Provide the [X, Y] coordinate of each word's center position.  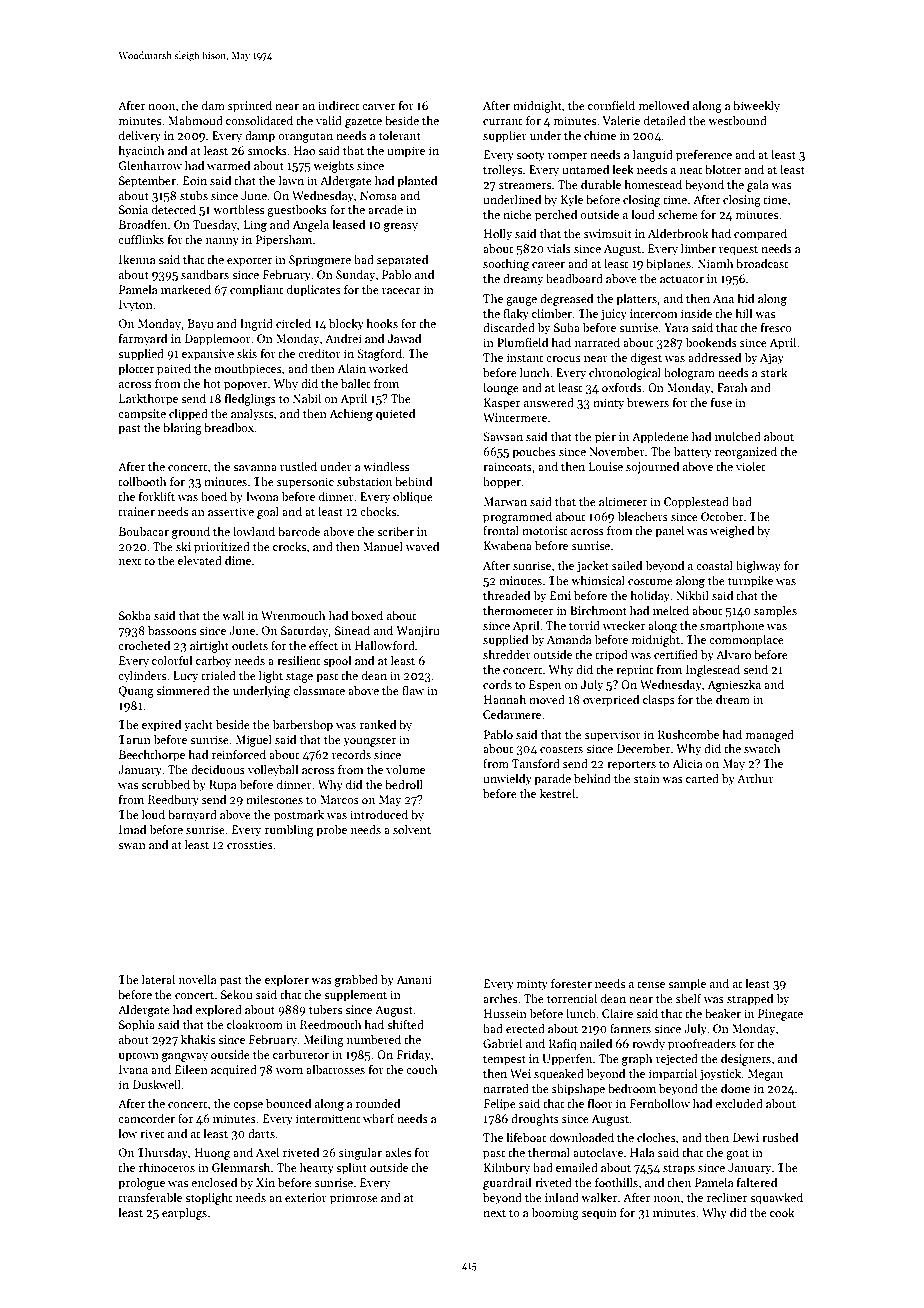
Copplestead [696, 503]
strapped [750, 1000]
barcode [299, 531]
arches [500, 998]
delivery [140, 137]
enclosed [214, 1182]
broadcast [762, 263]
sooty [530, 156]
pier [605, 438]
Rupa [223, 786]
